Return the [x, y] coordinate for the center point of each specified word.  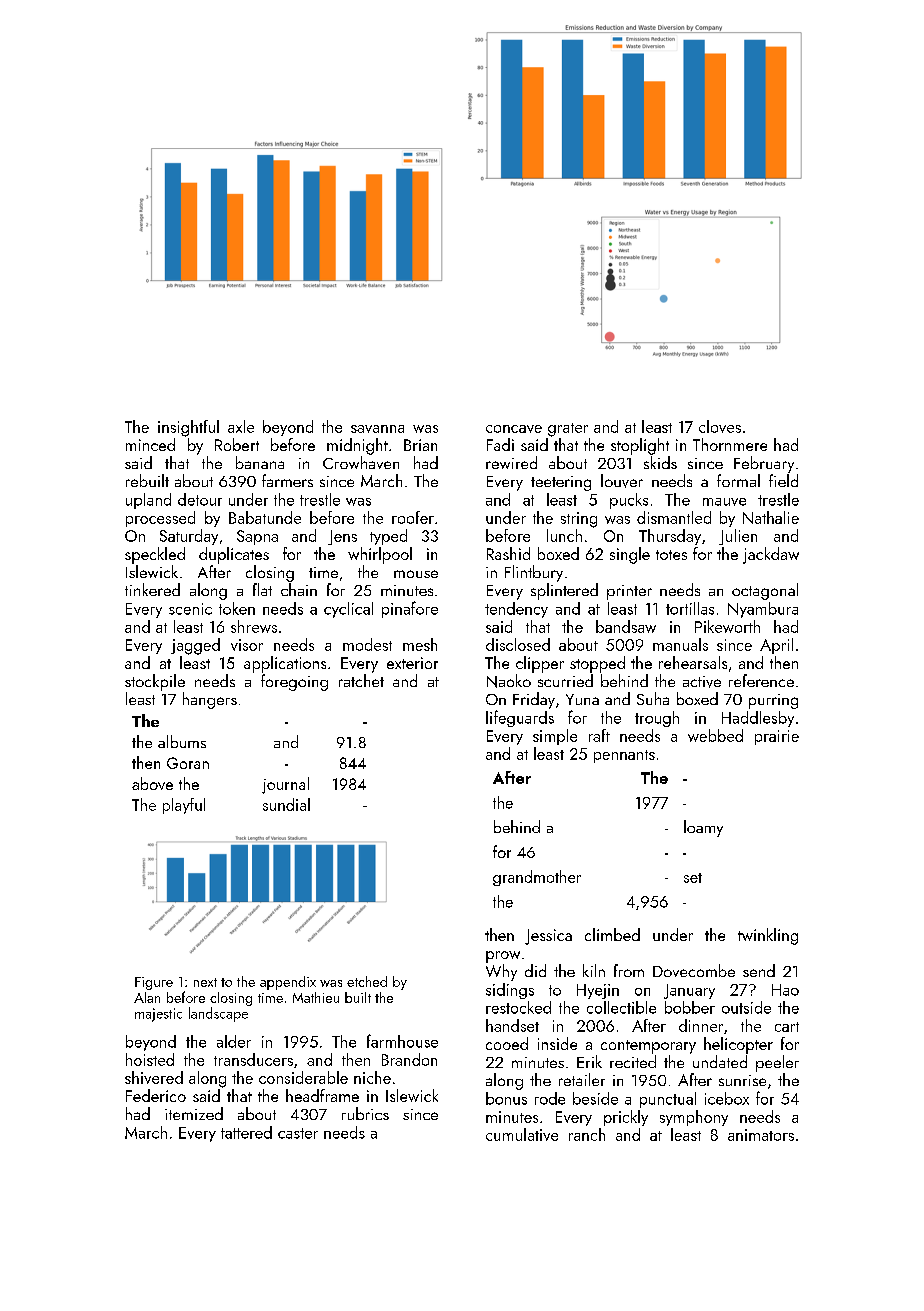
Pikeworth [727, 626]
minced [150, 444]
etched [367, 981]
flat [262, 589]
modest [367, 644]
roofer [413, 517]
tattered [246, 1132]
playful [184, 806]
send [759, 970]
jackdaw [771, 555]
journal [285, 785]
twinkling [768, 936]
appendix [288, 983]
